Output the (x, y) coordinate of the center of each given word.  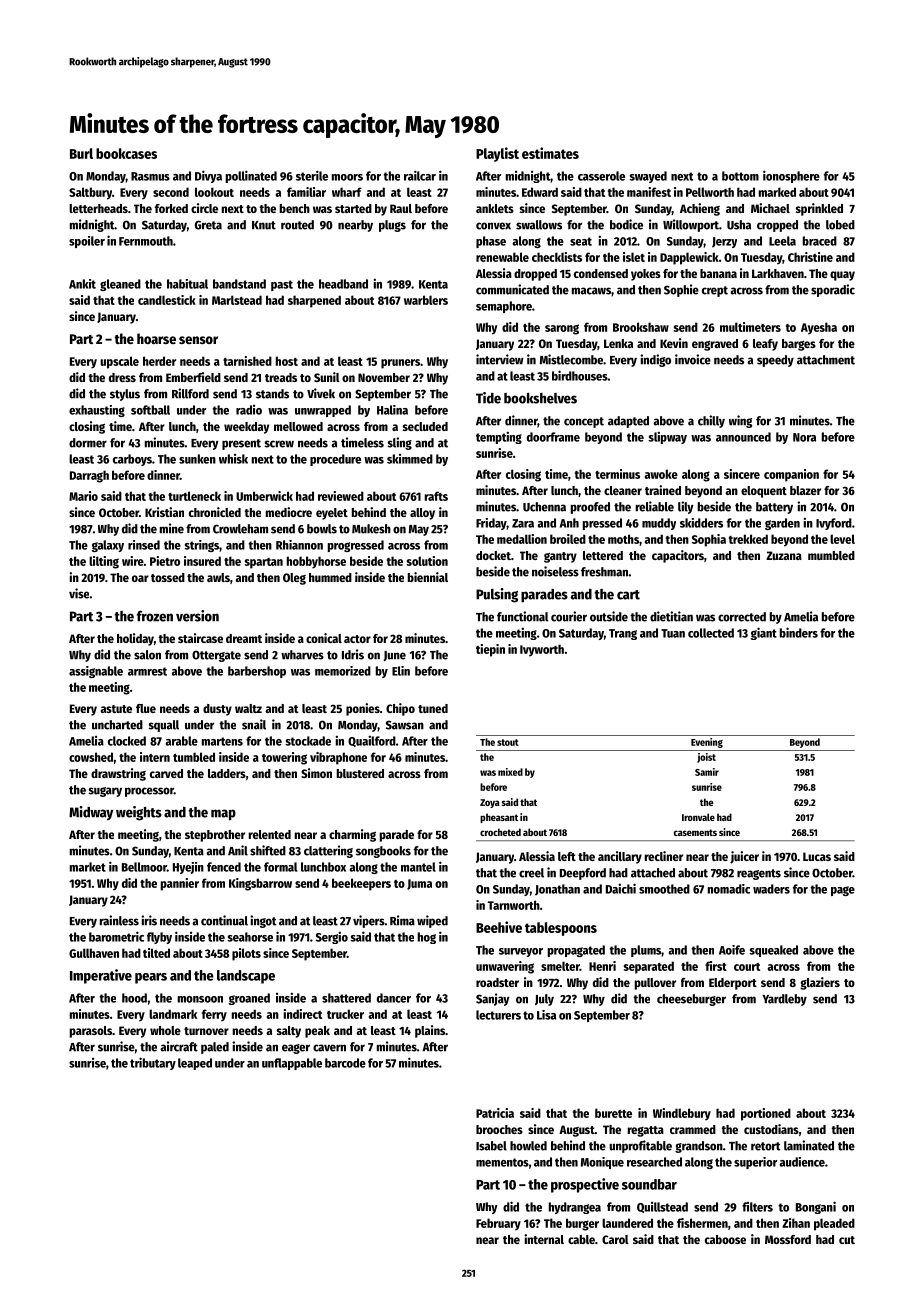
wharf (347, 192)
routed (297, 225)
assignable (96, 672)
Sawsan (405, 725)
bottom (740, 176)
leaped (195, 1064)
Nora (804, 437)
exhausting (97, 411)
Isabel (491, 1146)
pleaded (834, 1224)
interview (500, 359)
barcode (345, 1063)
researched (654, 1162)
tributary (153, 1063)
